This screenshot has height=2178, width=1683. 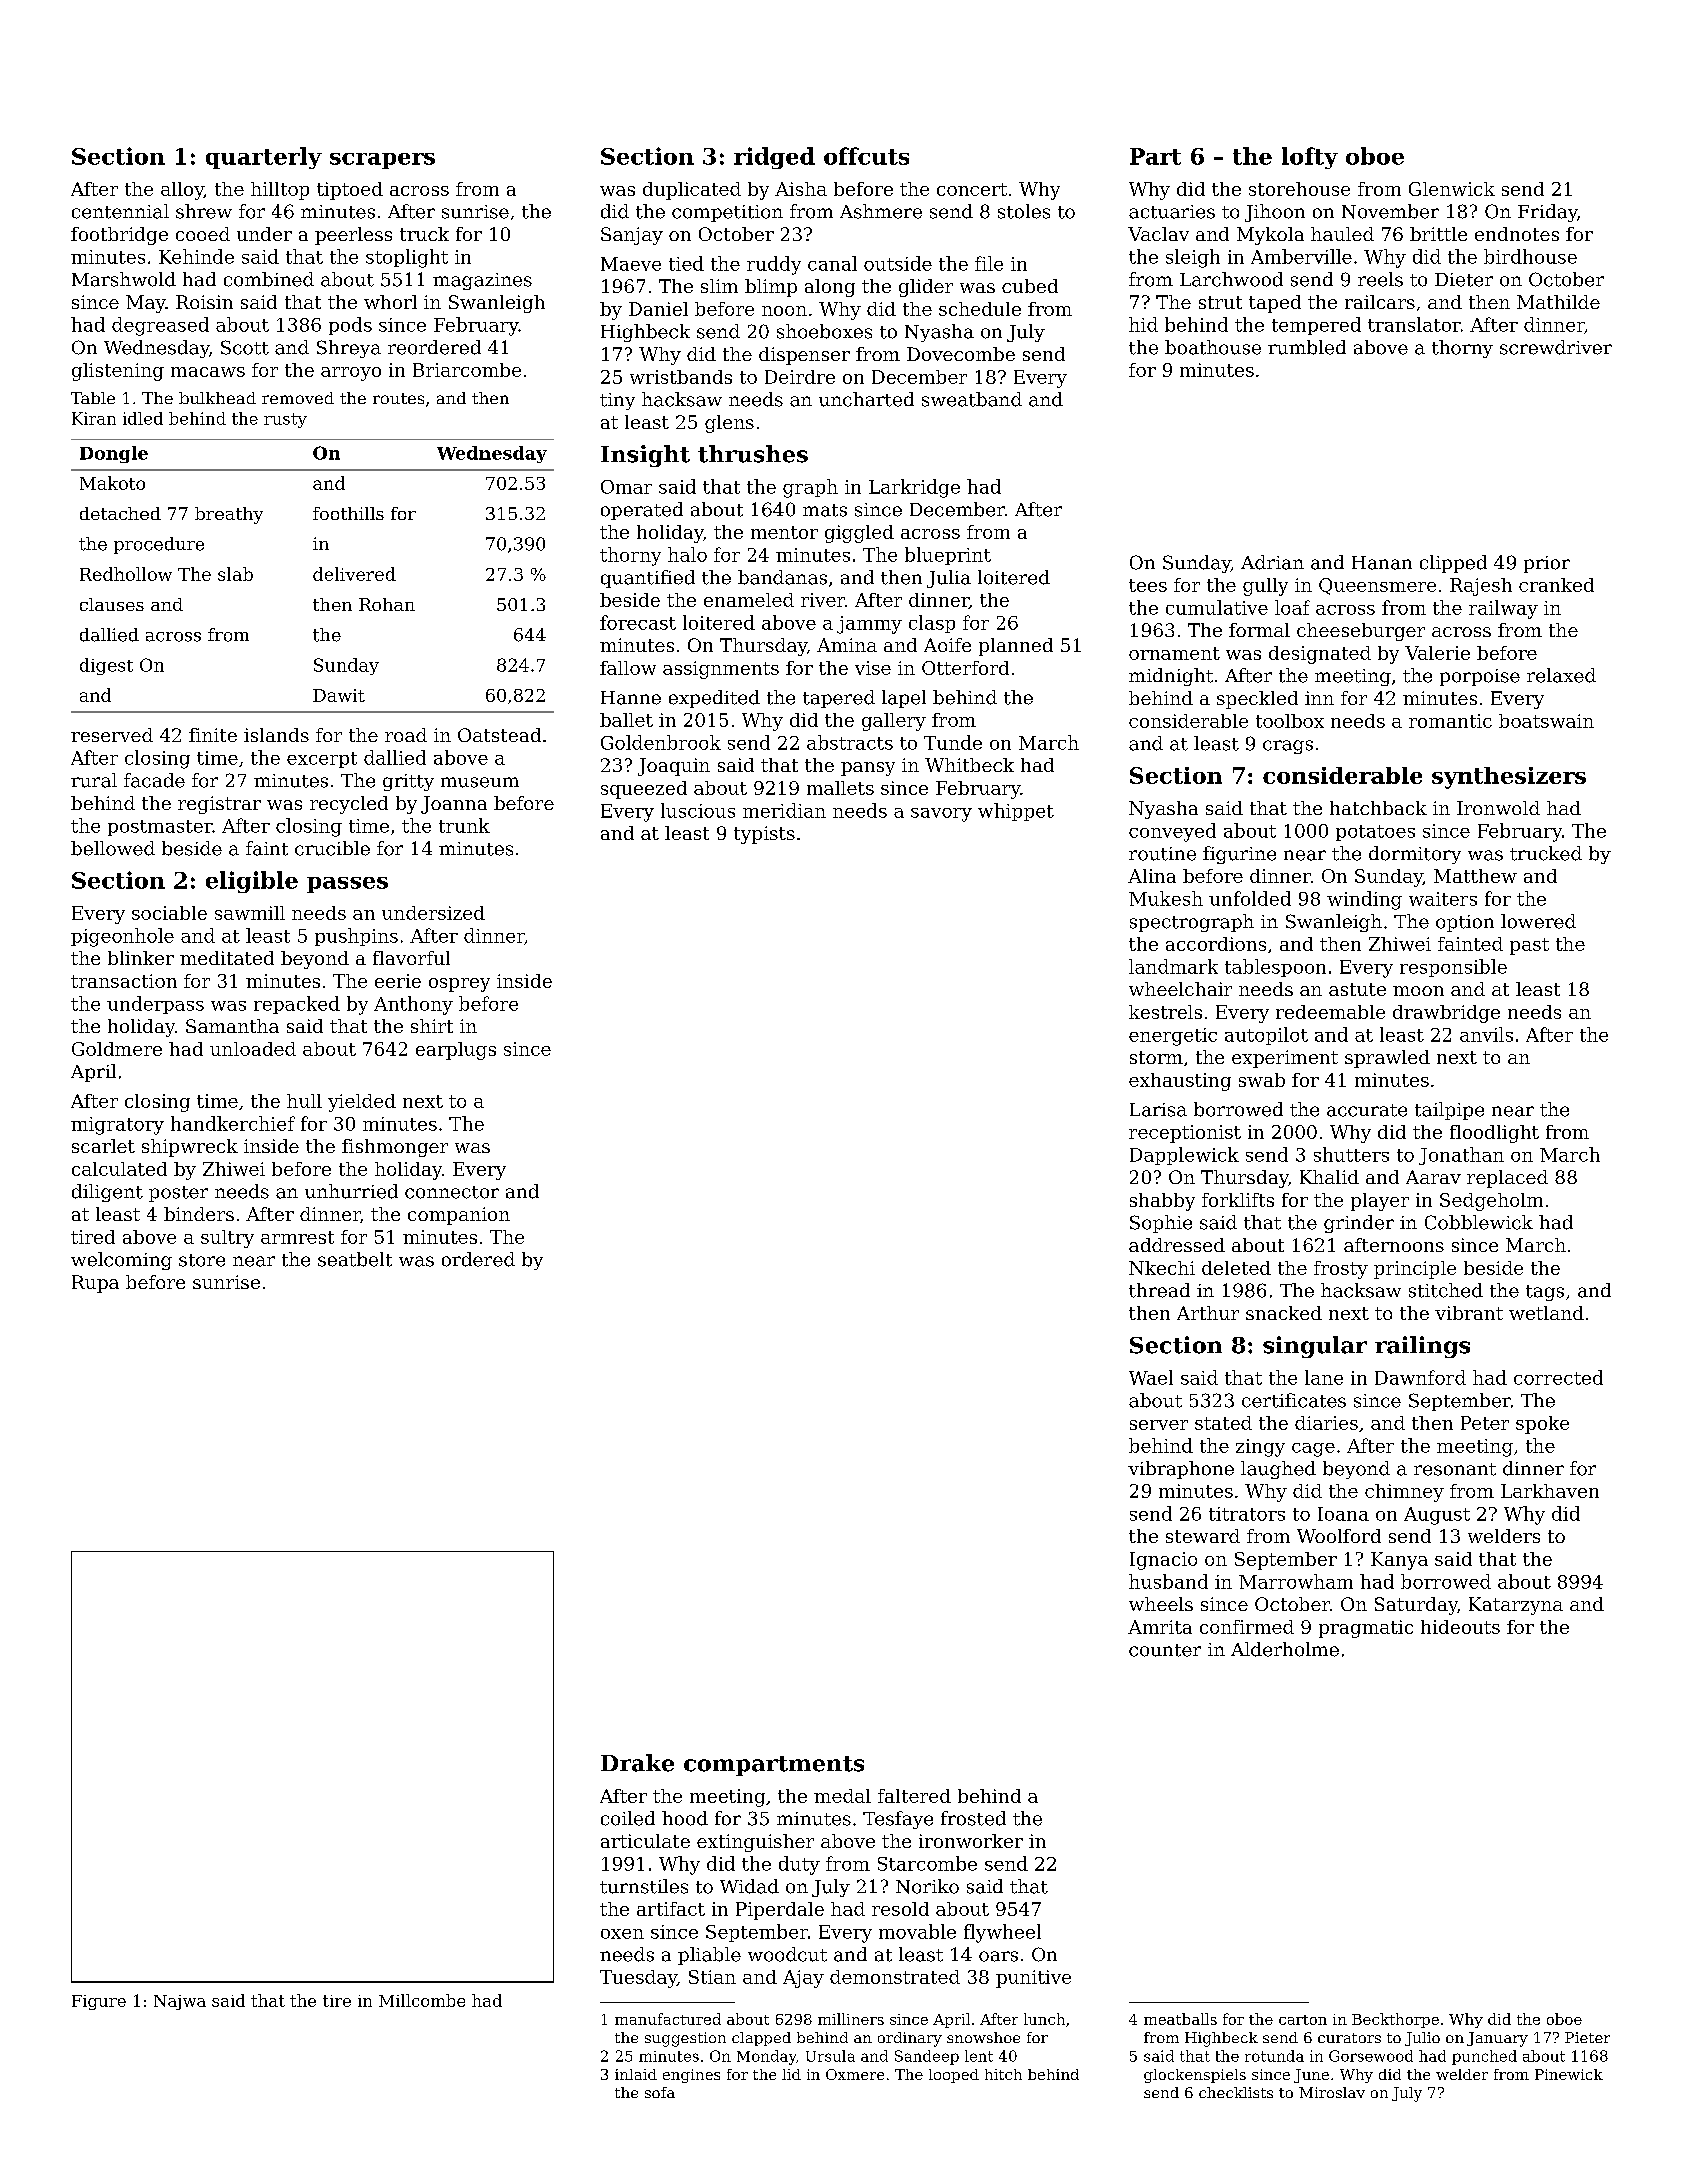 I want to click on tees, so click(x=1148, y=585).
